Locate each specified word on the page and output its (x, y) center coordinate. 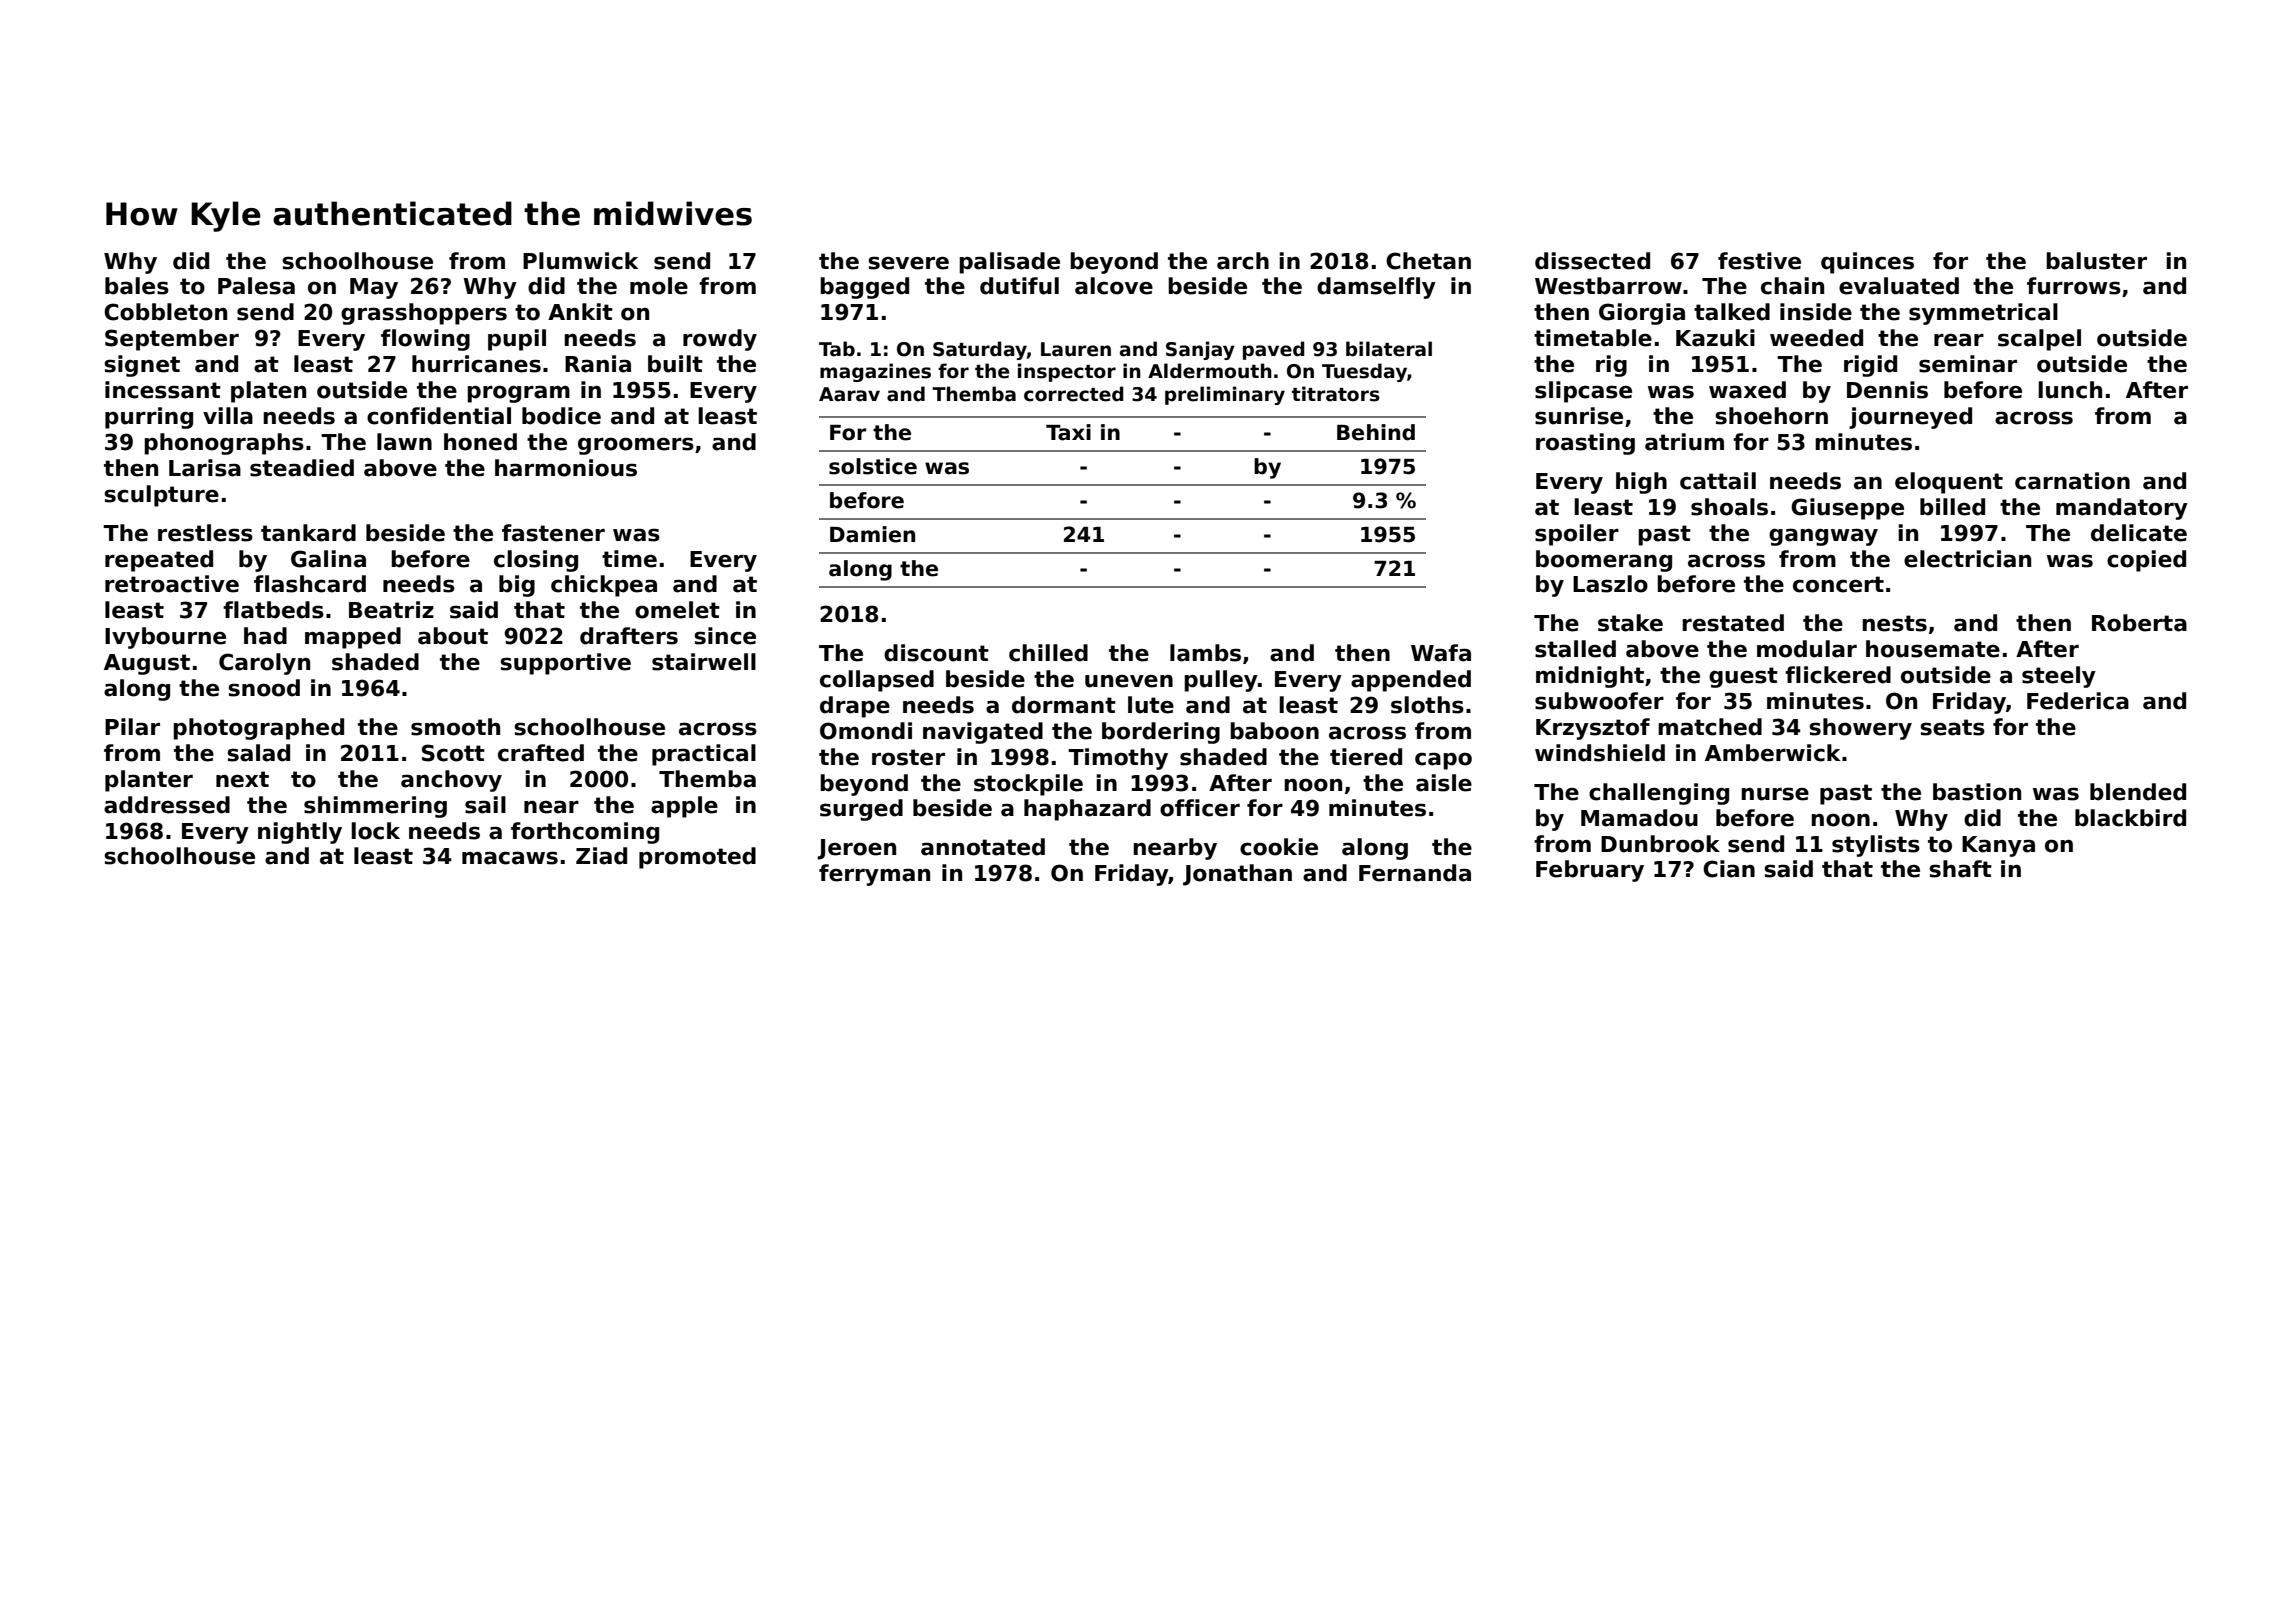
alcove (1114, 286)
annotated (983, 847)
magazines (875, 372)
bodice (561, 416)
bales (137, 286)
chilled (1048, 653)
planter (149, 781)
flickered (1838, 675)
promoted (697, 858)
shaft (1960, 869)
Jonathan (1237, 875)
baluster (2096, 261)
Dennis (1887, 390)
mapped (353, 638)
